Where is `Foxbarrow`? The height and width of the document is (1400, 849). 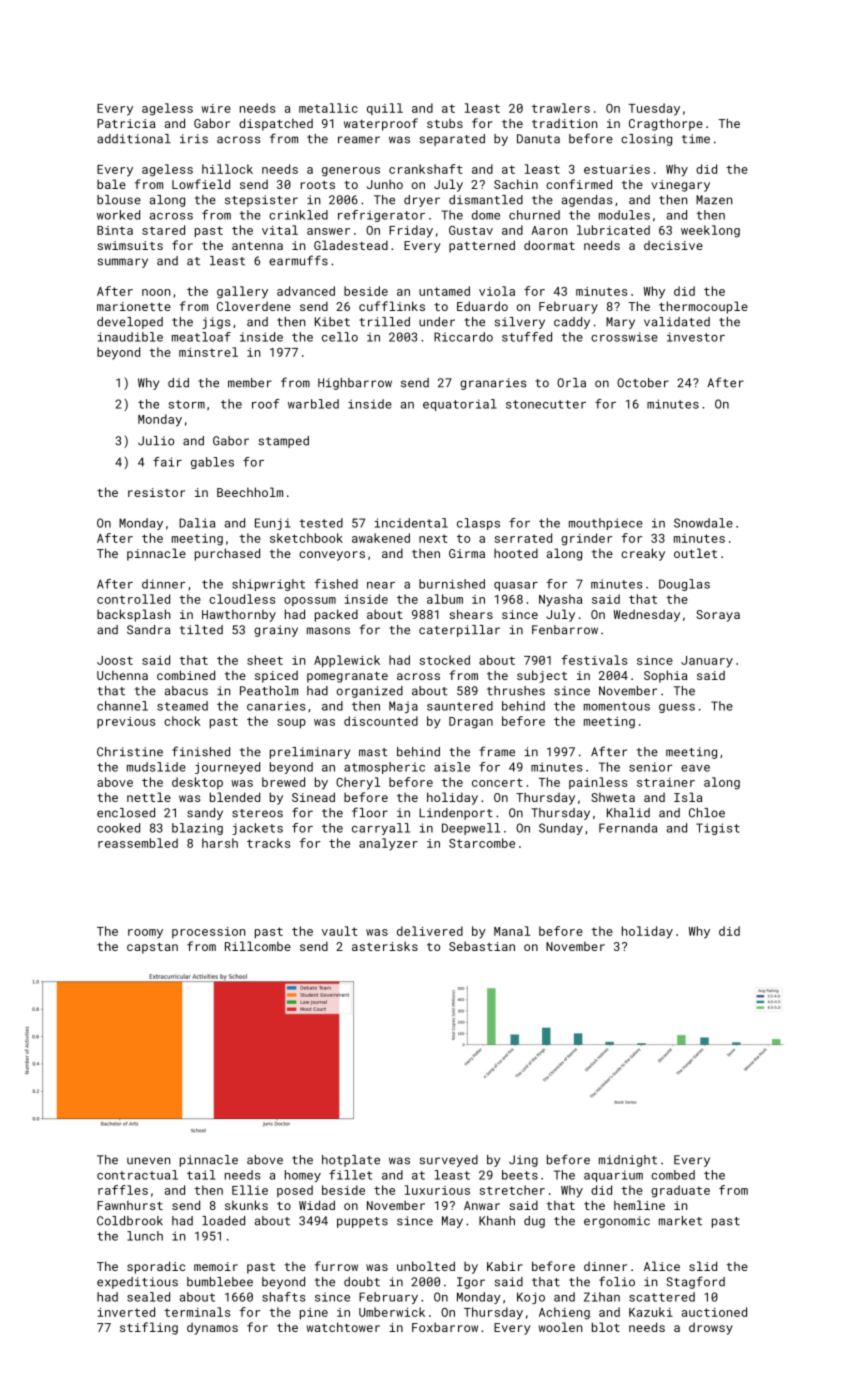
Foxbarrow is located at coordinates (445, 1327).
